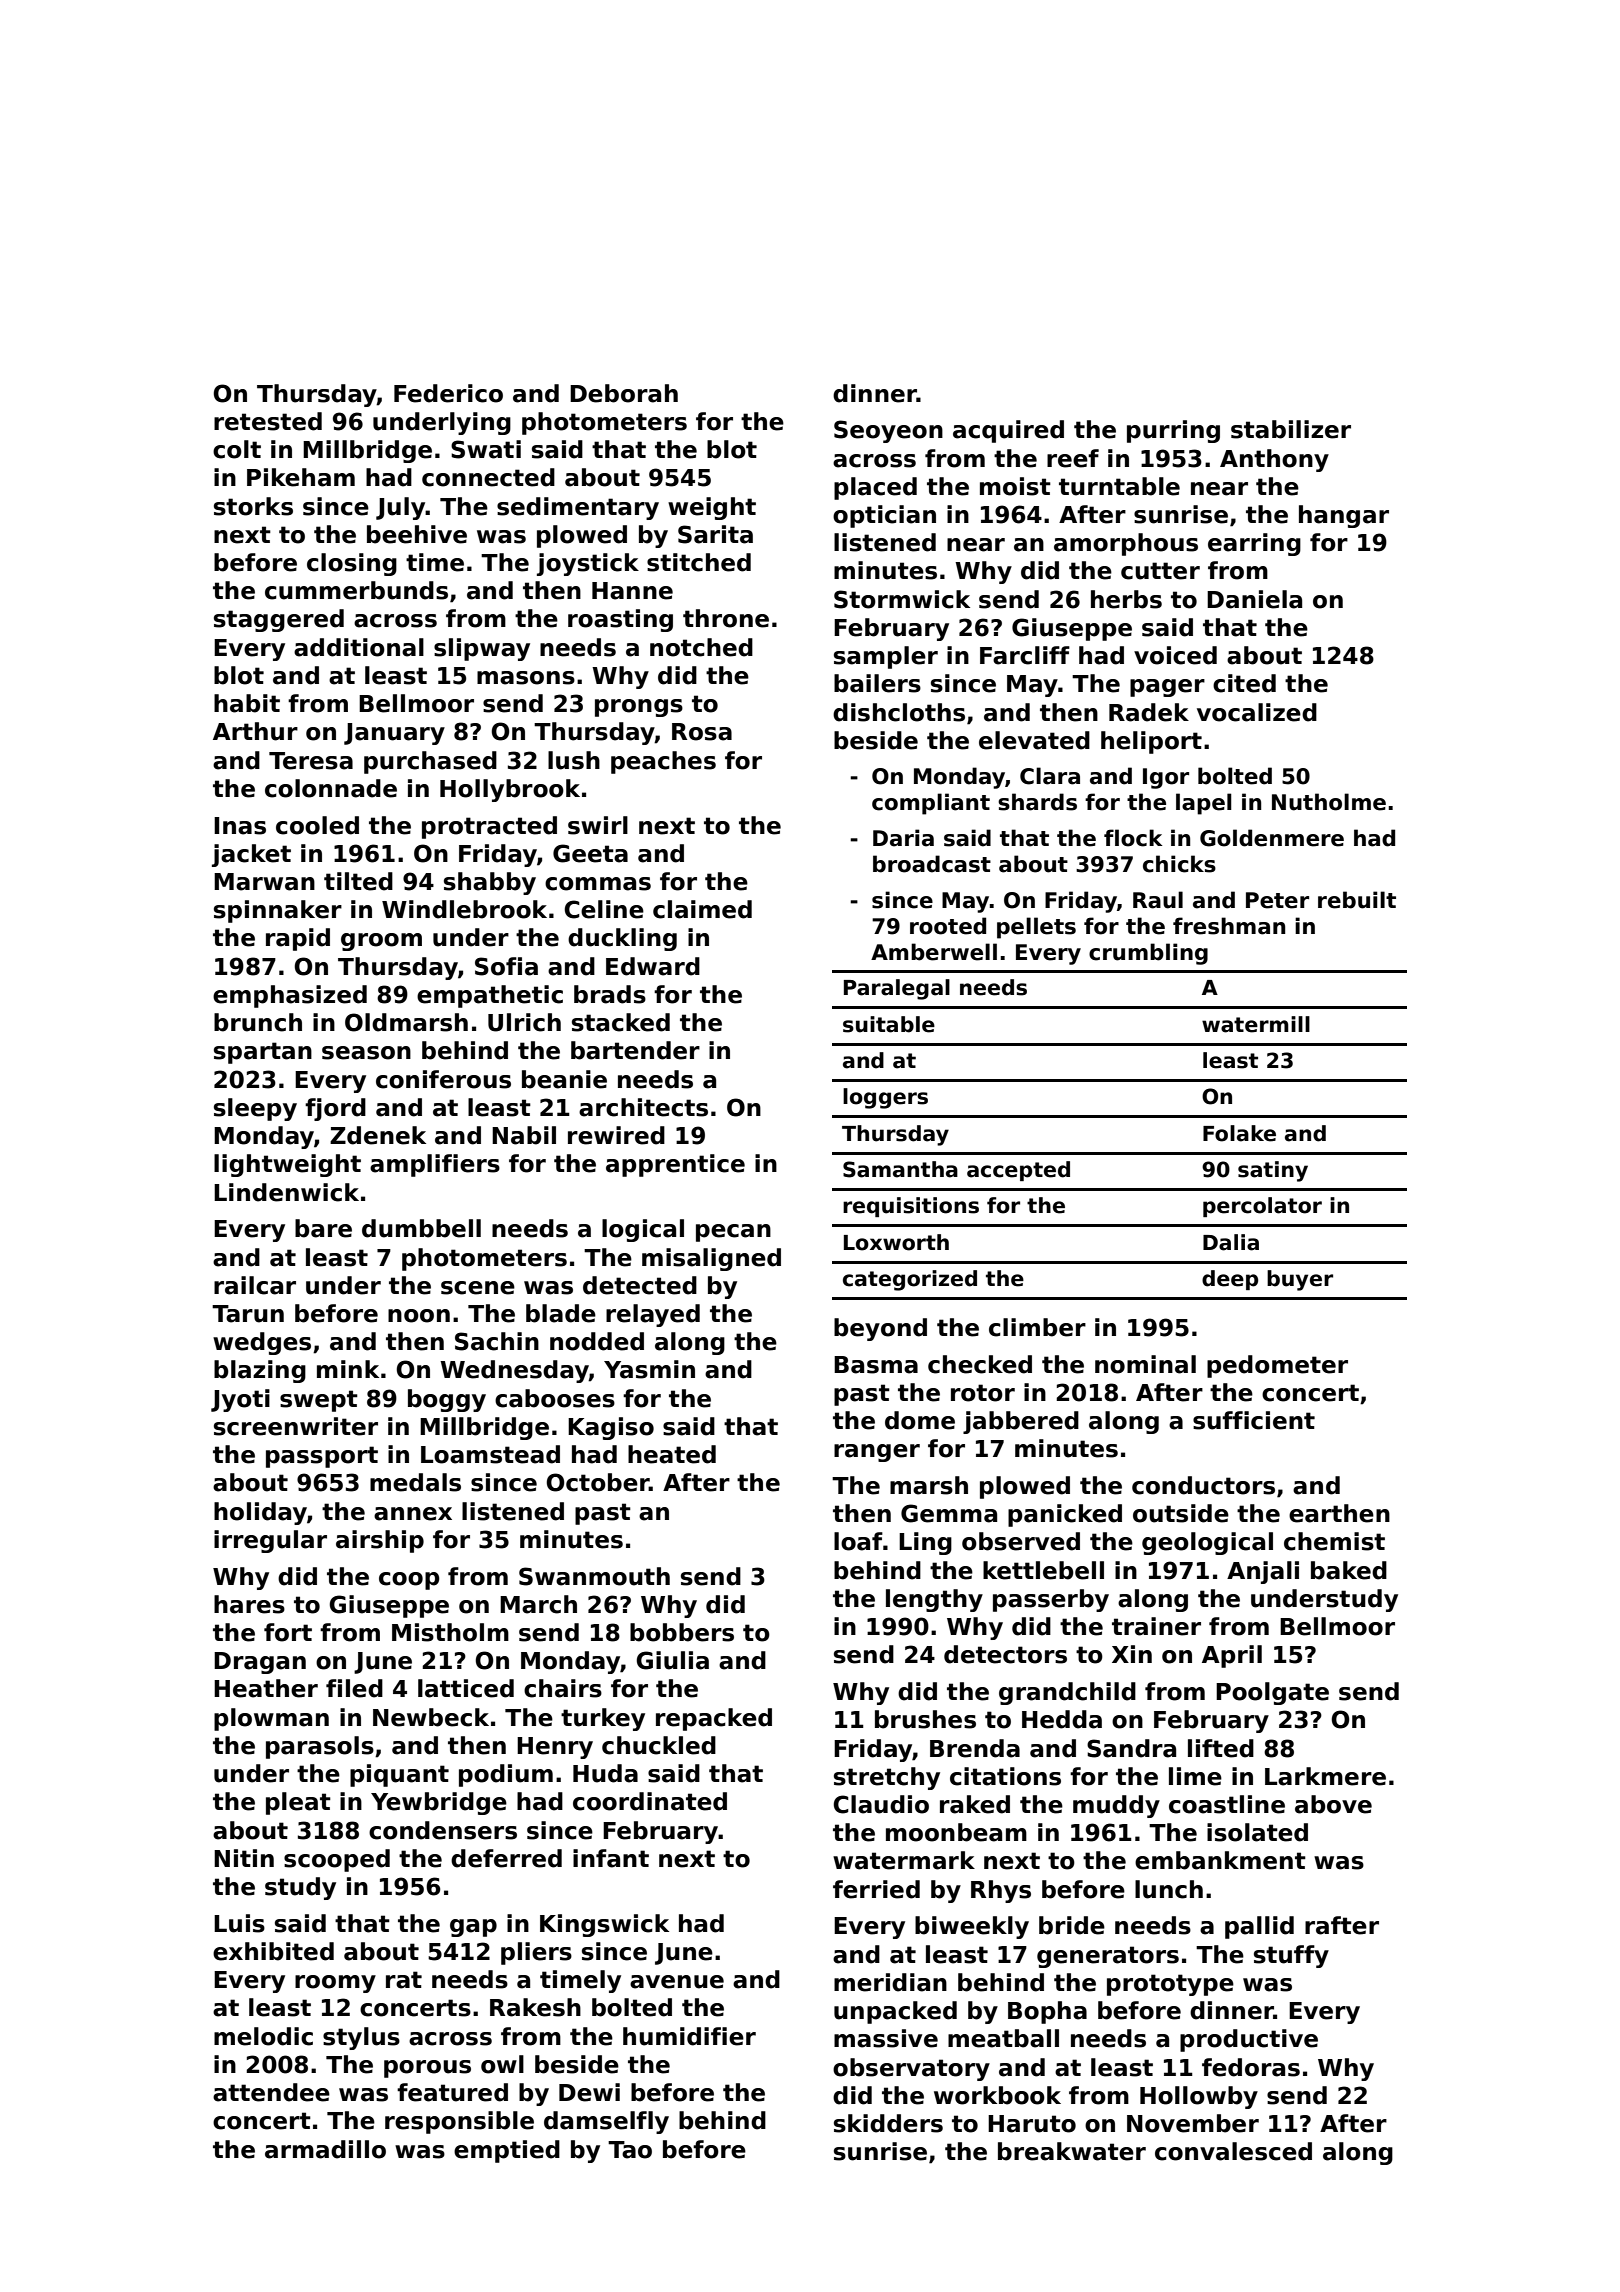 The image size is (1620, 2292). Describe the element at coordinates (624, 393) in the screenshot. I see `Deborah` at that location.
